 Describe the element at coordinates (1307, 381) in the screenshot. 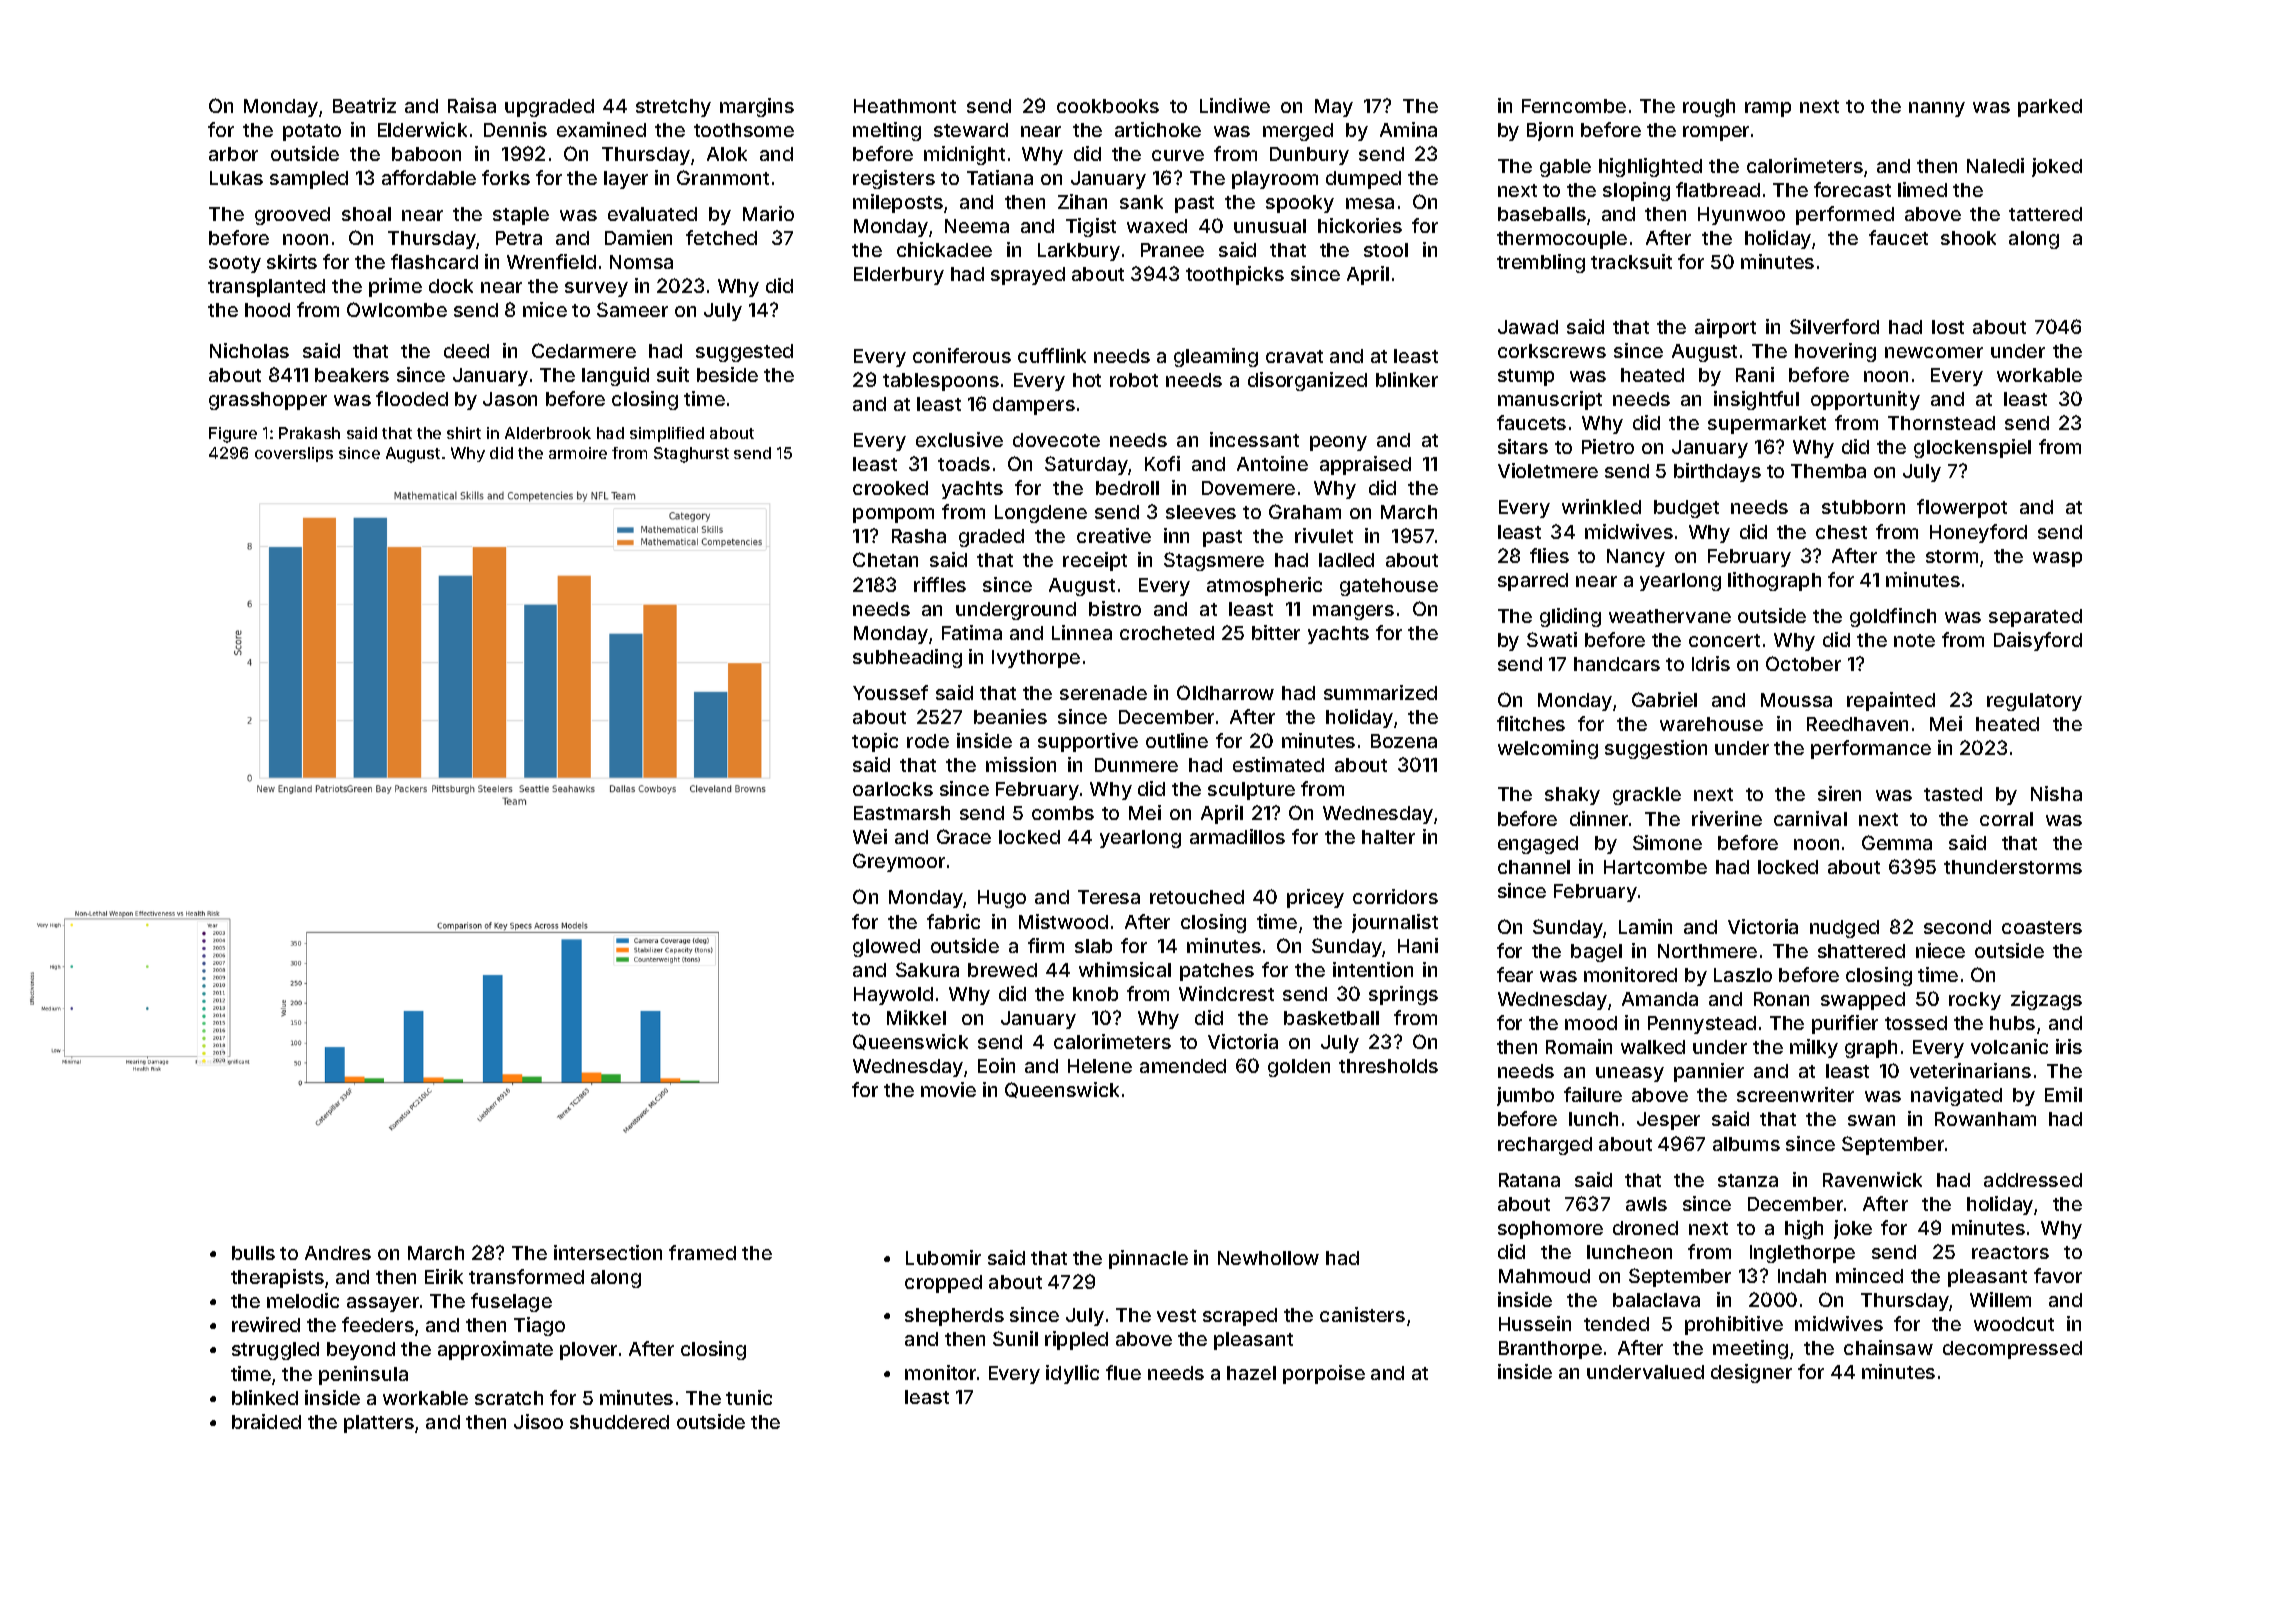

I see `disorganized` at that location.
